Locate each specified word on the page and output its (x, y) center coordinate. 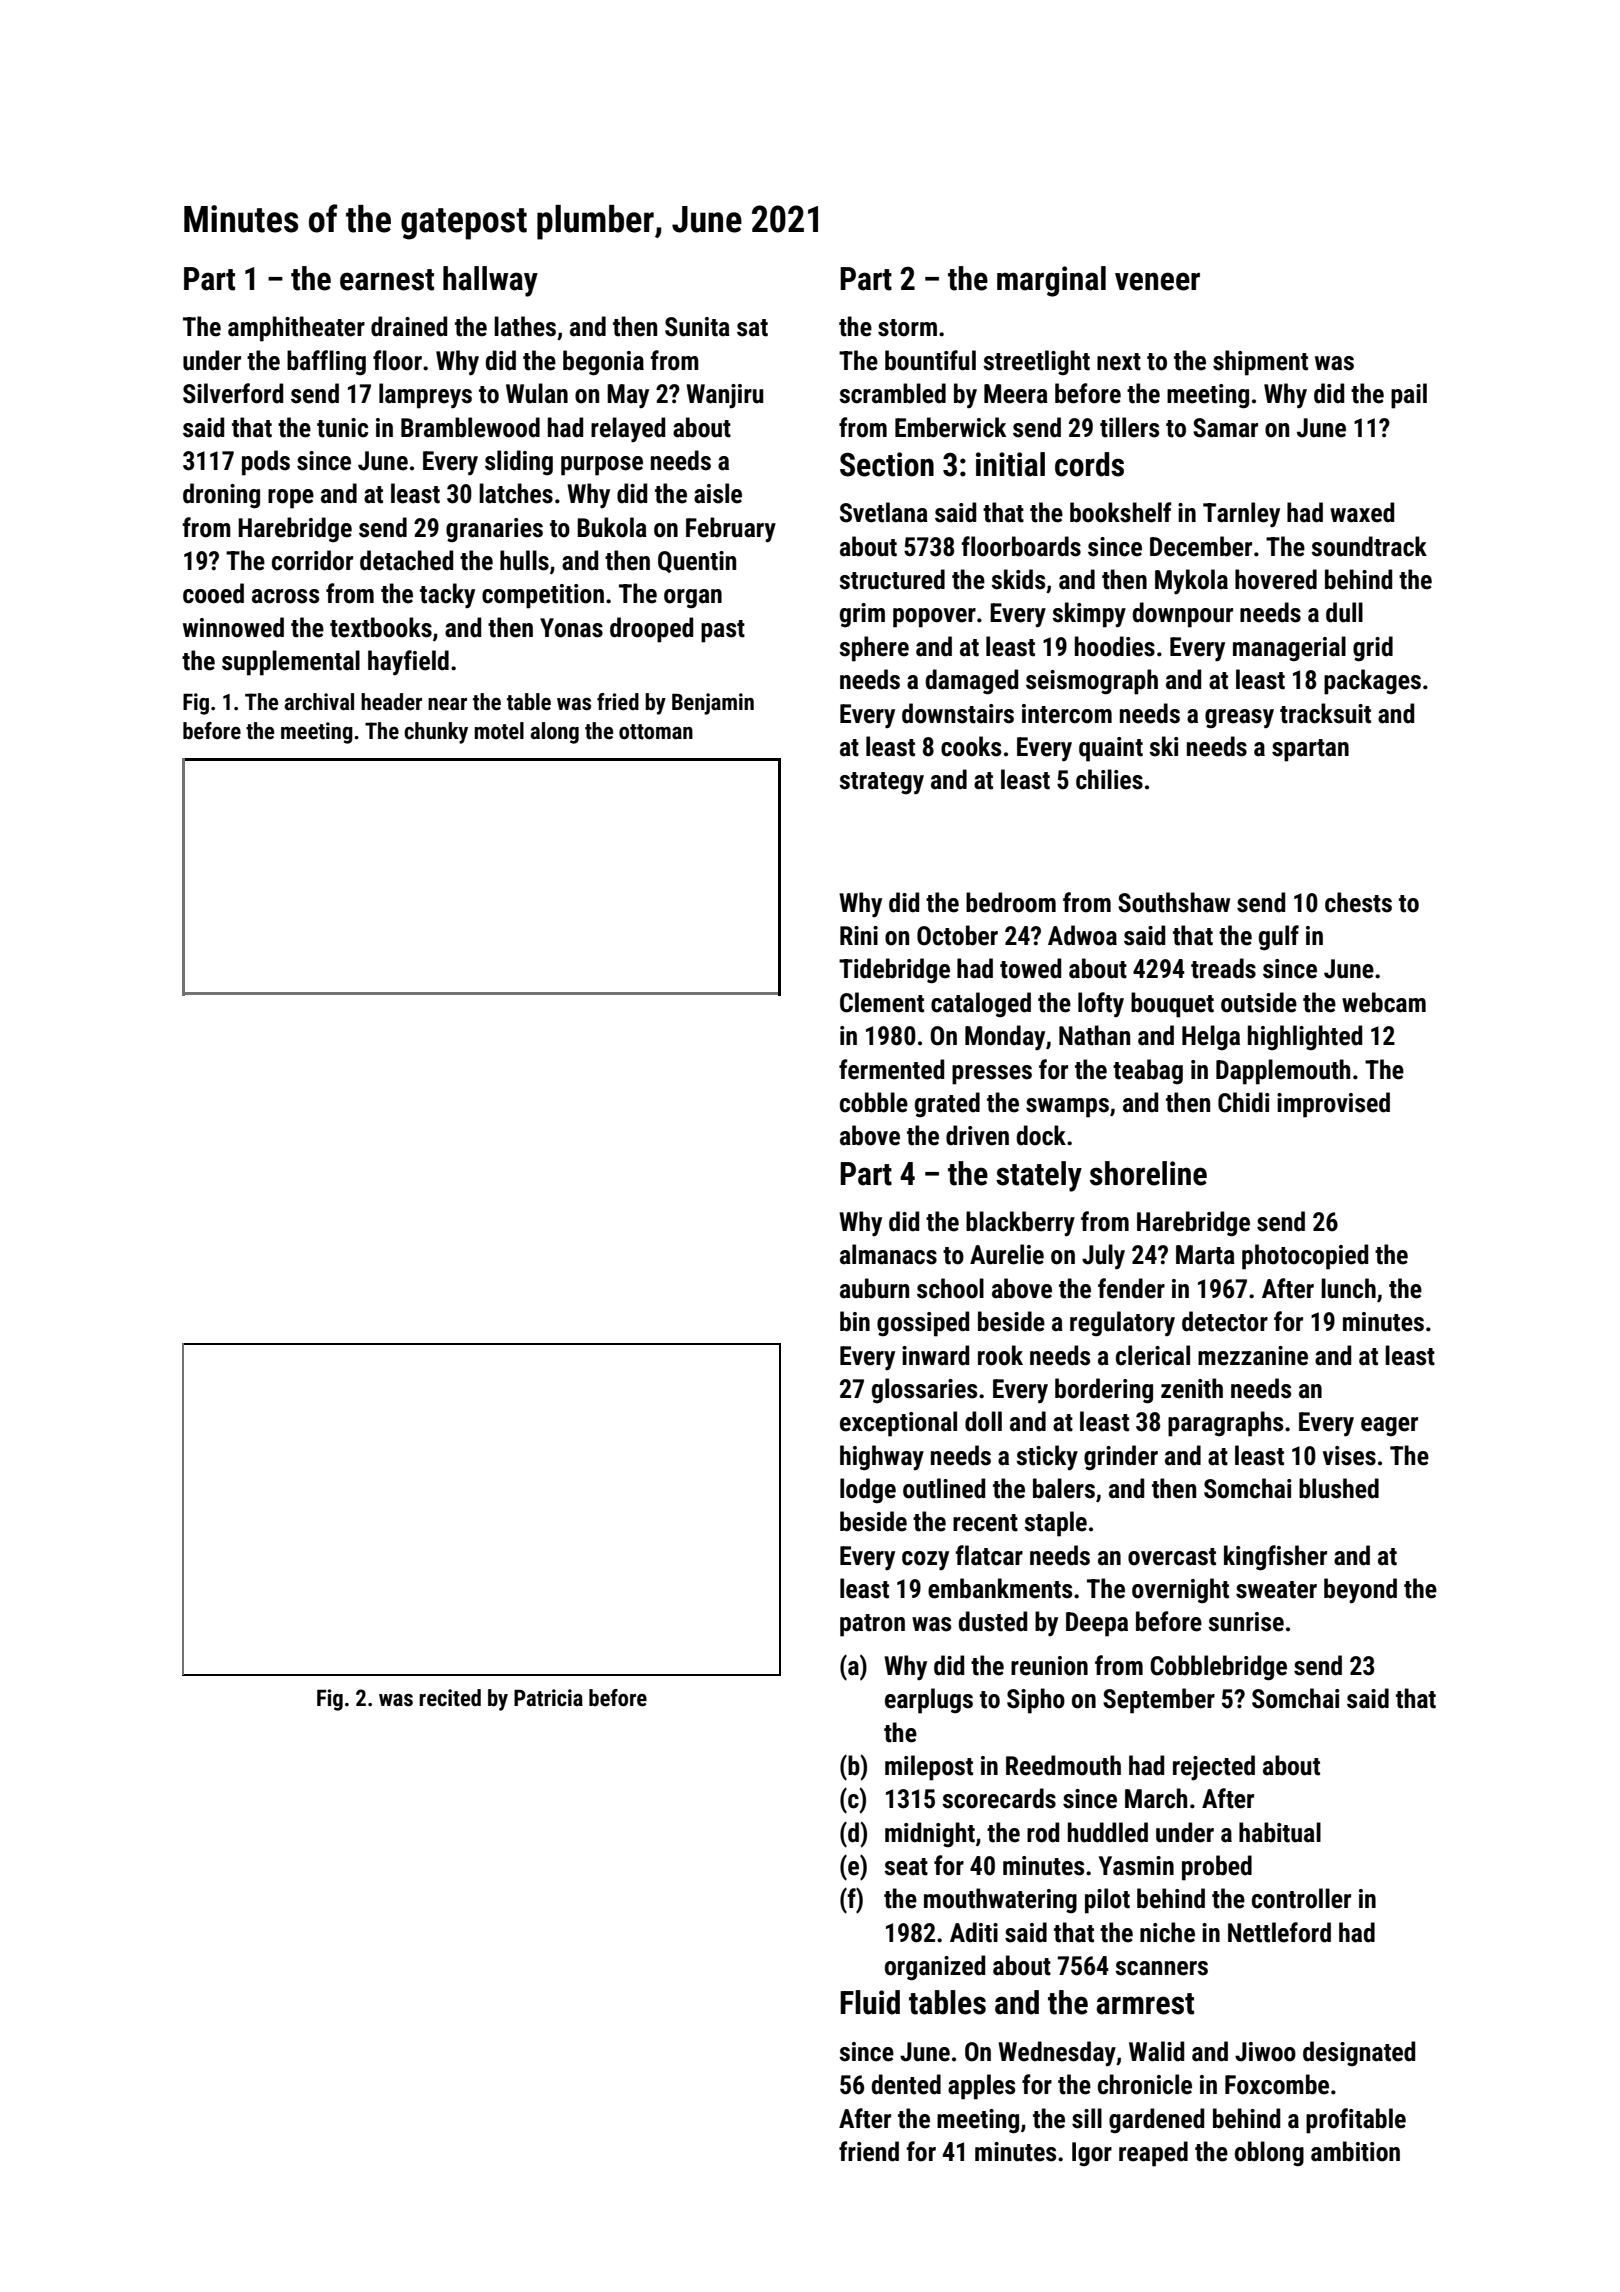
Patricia (548, 1698)
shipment (1260, 363)
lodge (868, 1491)
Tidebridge (894, 971)
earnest (387, 280)
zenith (1192, 1388)
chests (1358, 902)
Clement (882, 1002)
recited (450, 1698)
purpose (602, 466)
